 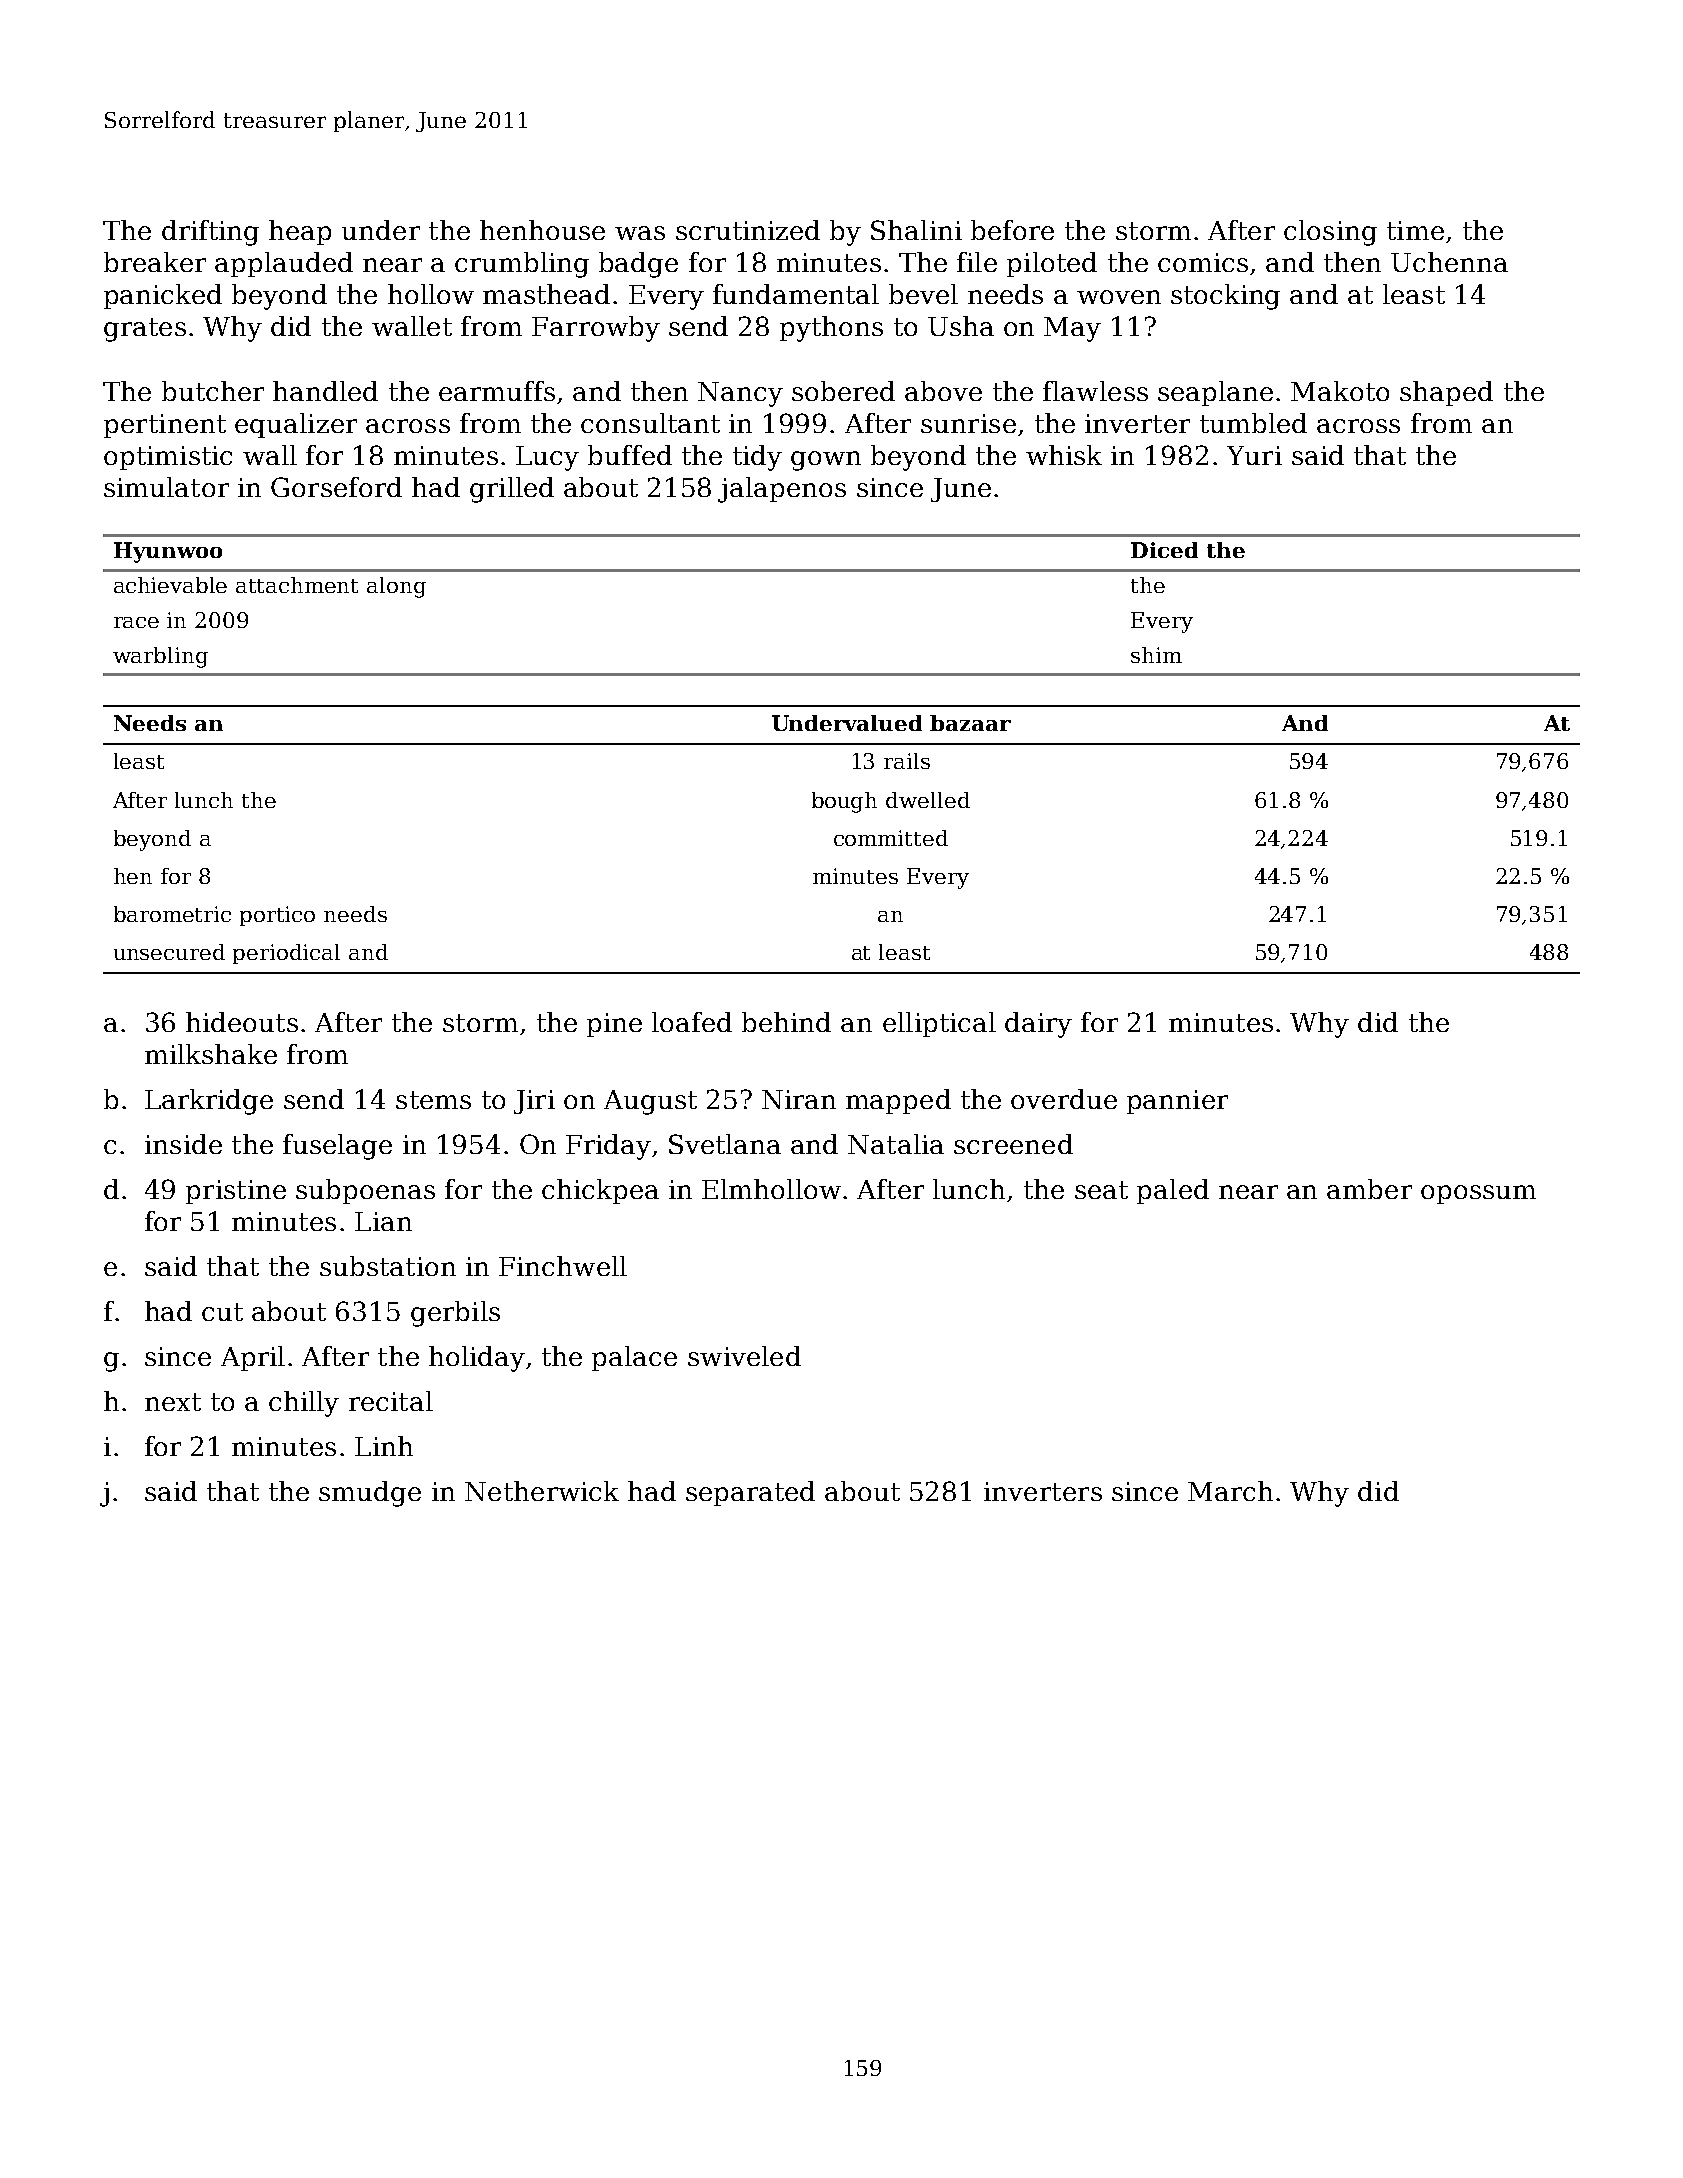 I want to click on bazaar, so click(x=970, y=723).
